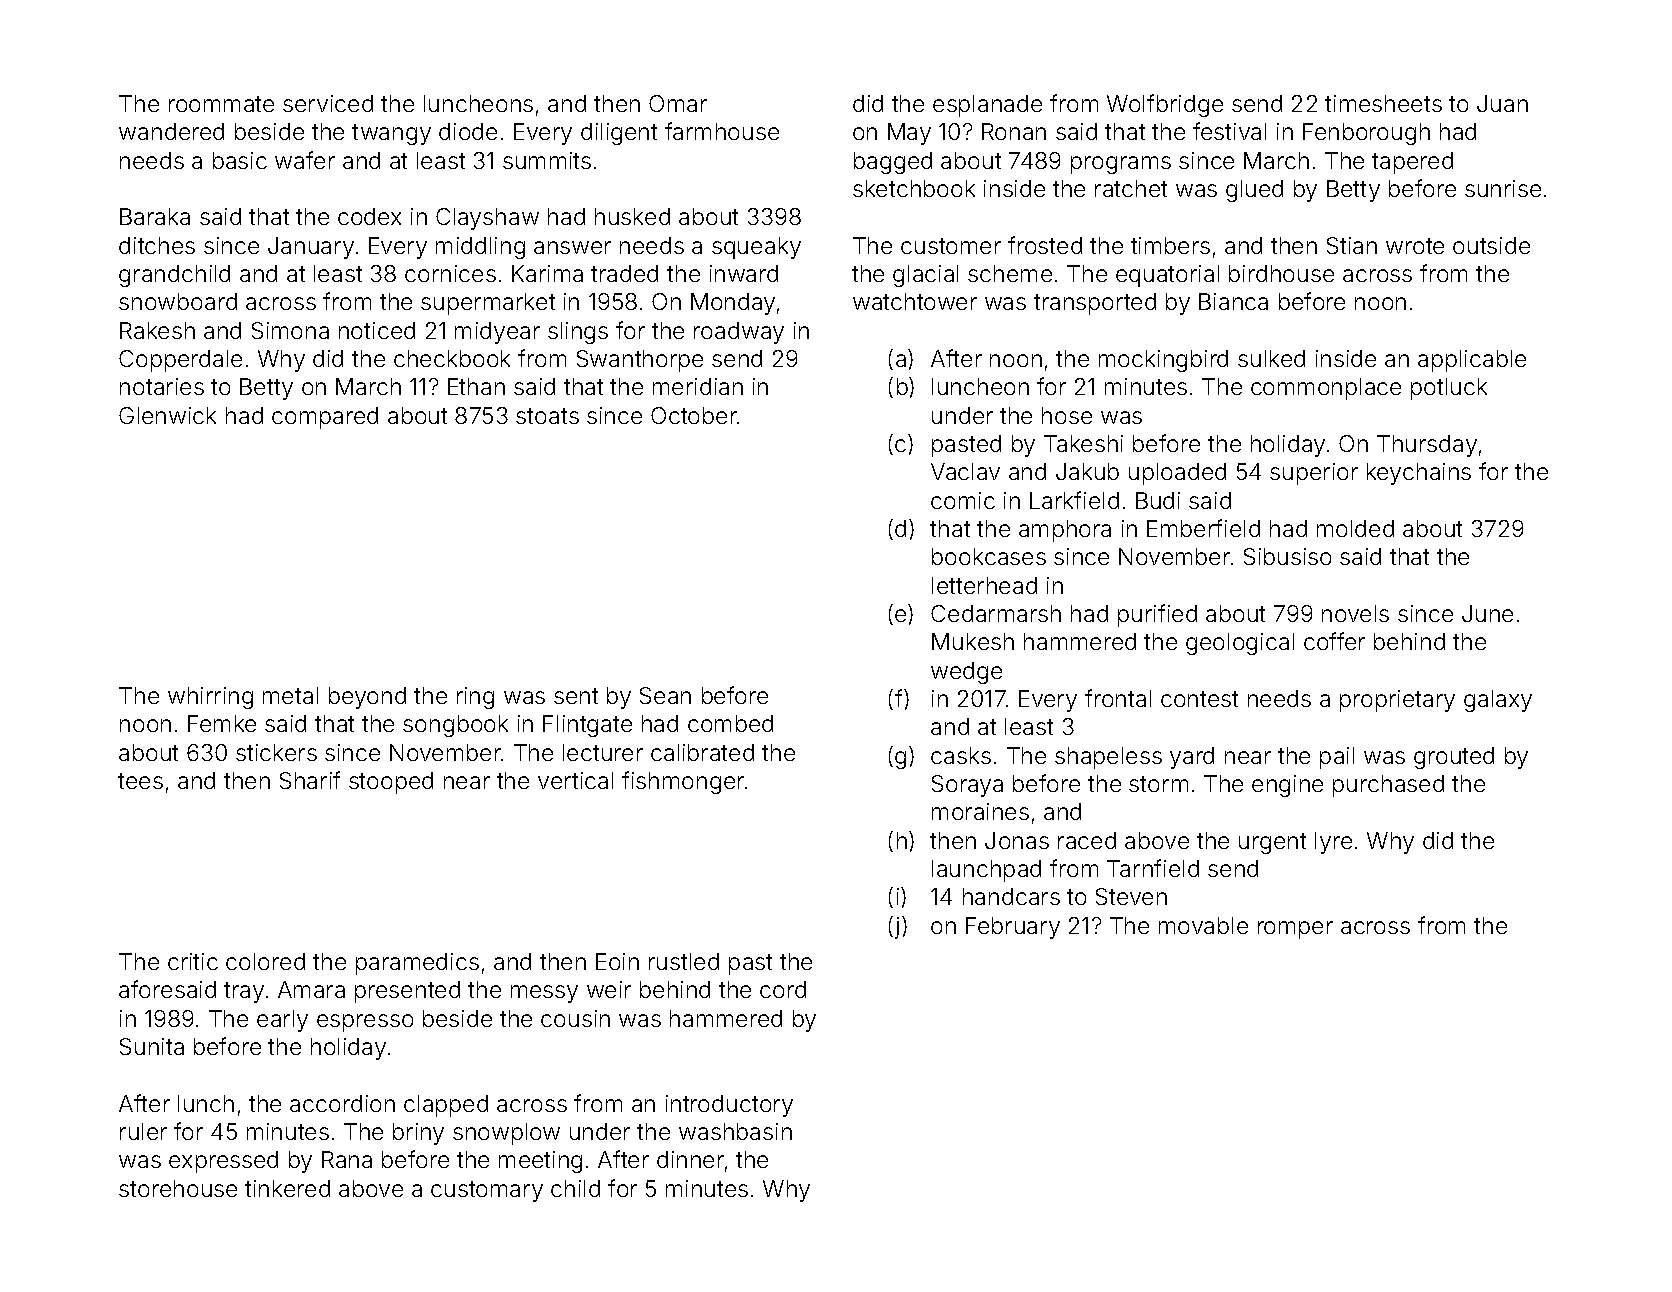  I want to click on roommate, so click(221, 104).
